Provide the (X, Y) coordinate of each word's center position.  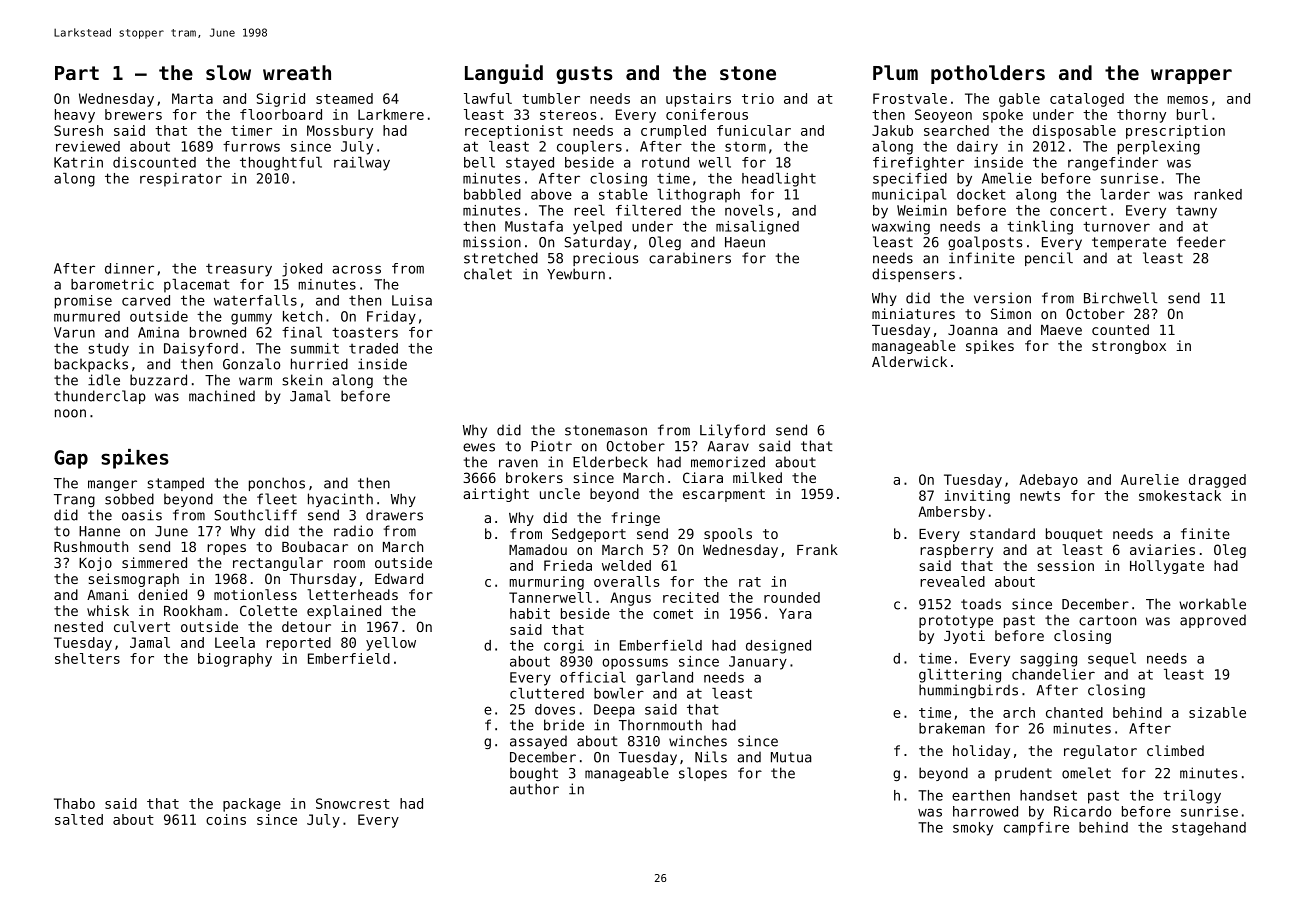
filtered (648, 210)
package (252, 805)
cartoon (1107, 620)
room (349, 564)
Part (77, 73)
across (356, 269)
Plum (895, 72)
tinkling (1040, 228)
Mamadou (538, 549)
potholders (988, 74)
